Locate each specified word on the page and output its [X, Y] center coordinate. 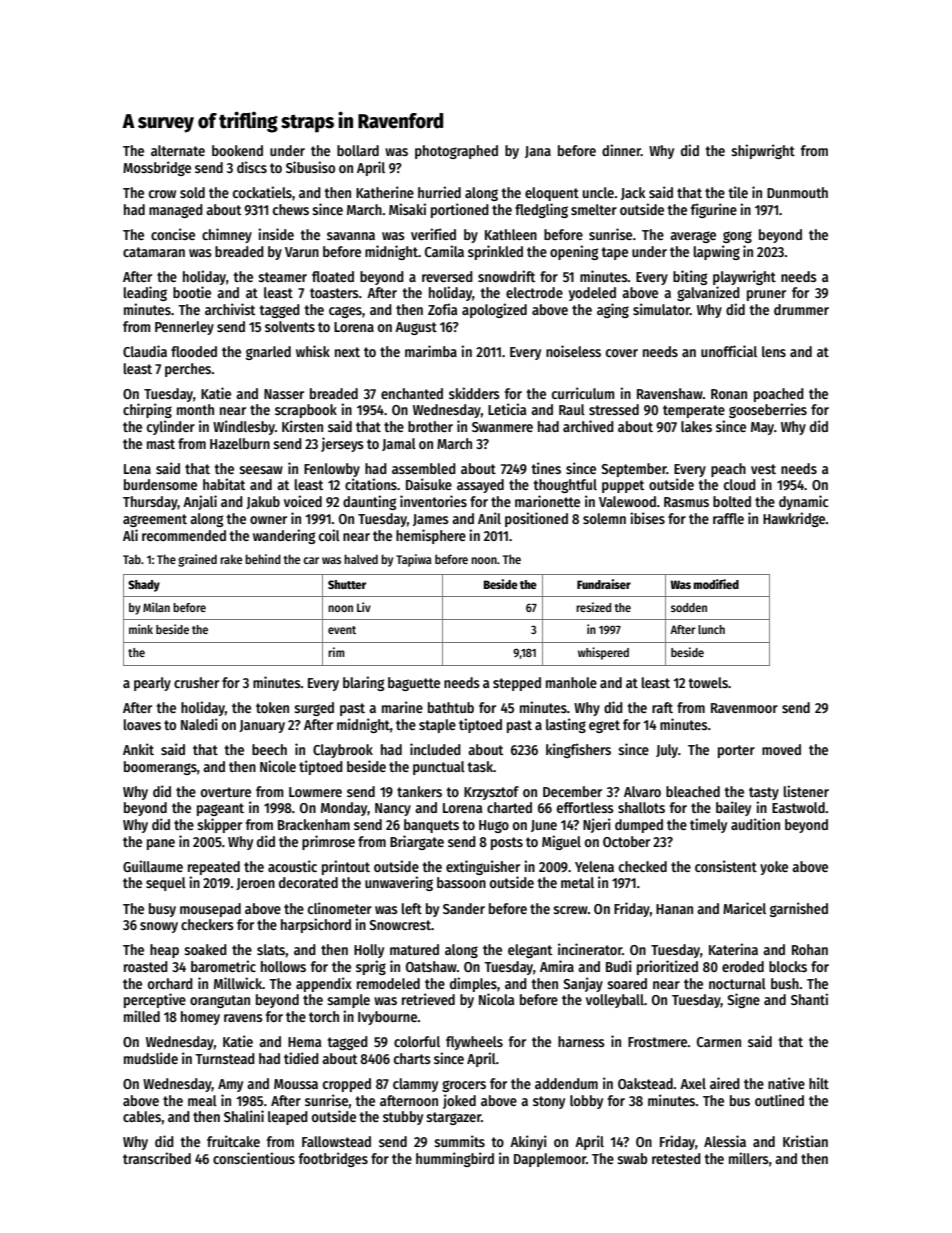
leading [145, 293]
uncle [598, 192]
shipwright [763, 151]
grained [197, 560]
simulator [661, 309]
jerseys [342, 444]
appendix [324, 984]
